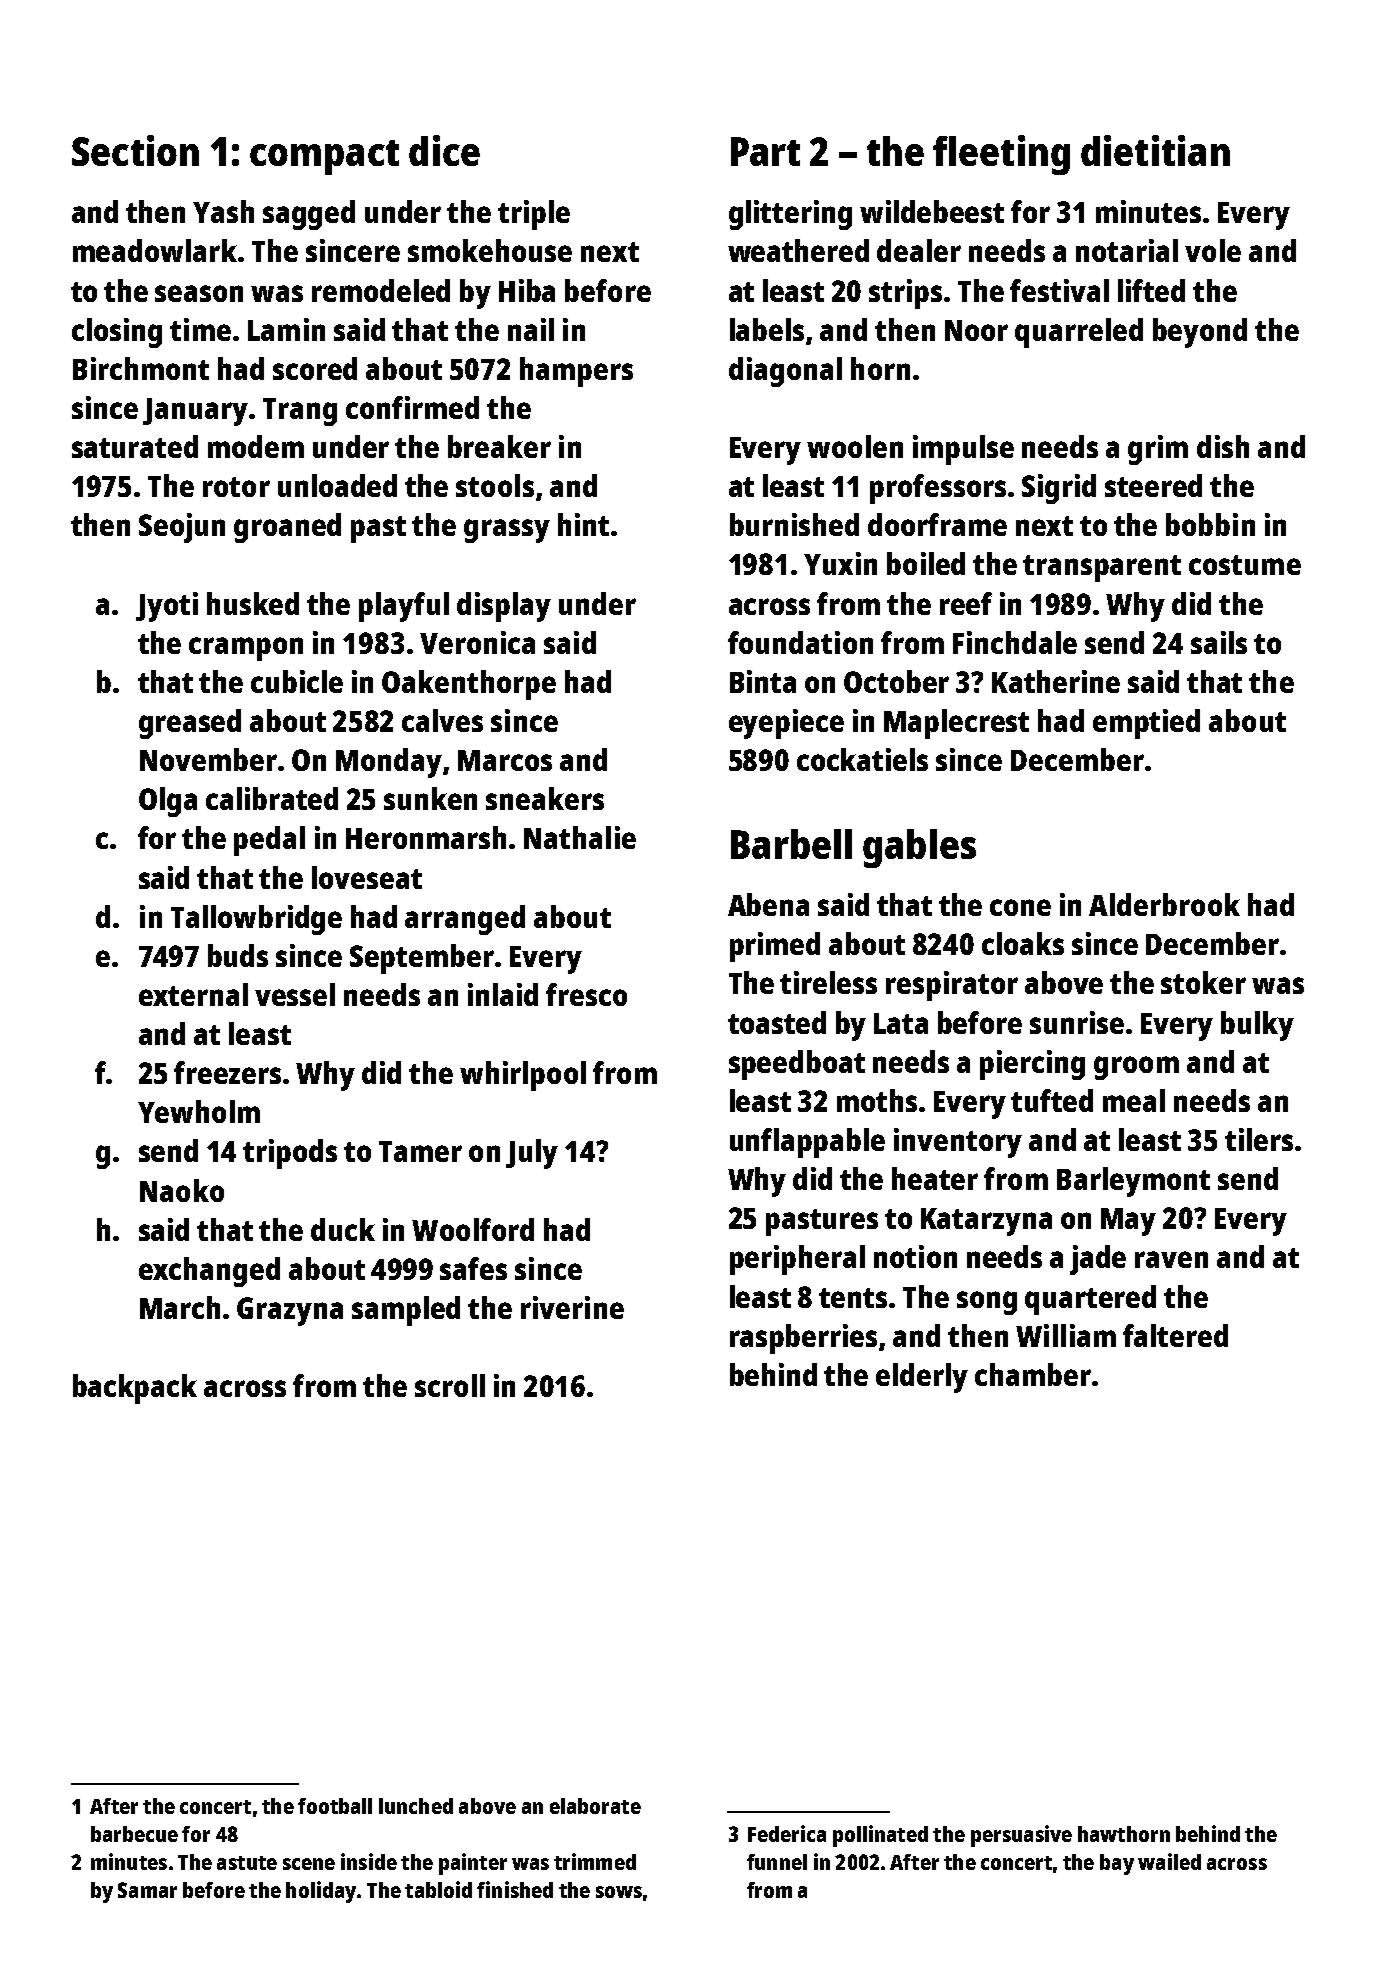 Image resolution: width=1386 pixels, height=1969 pixels. I want to click on dietitian, so click(1155, 150).
